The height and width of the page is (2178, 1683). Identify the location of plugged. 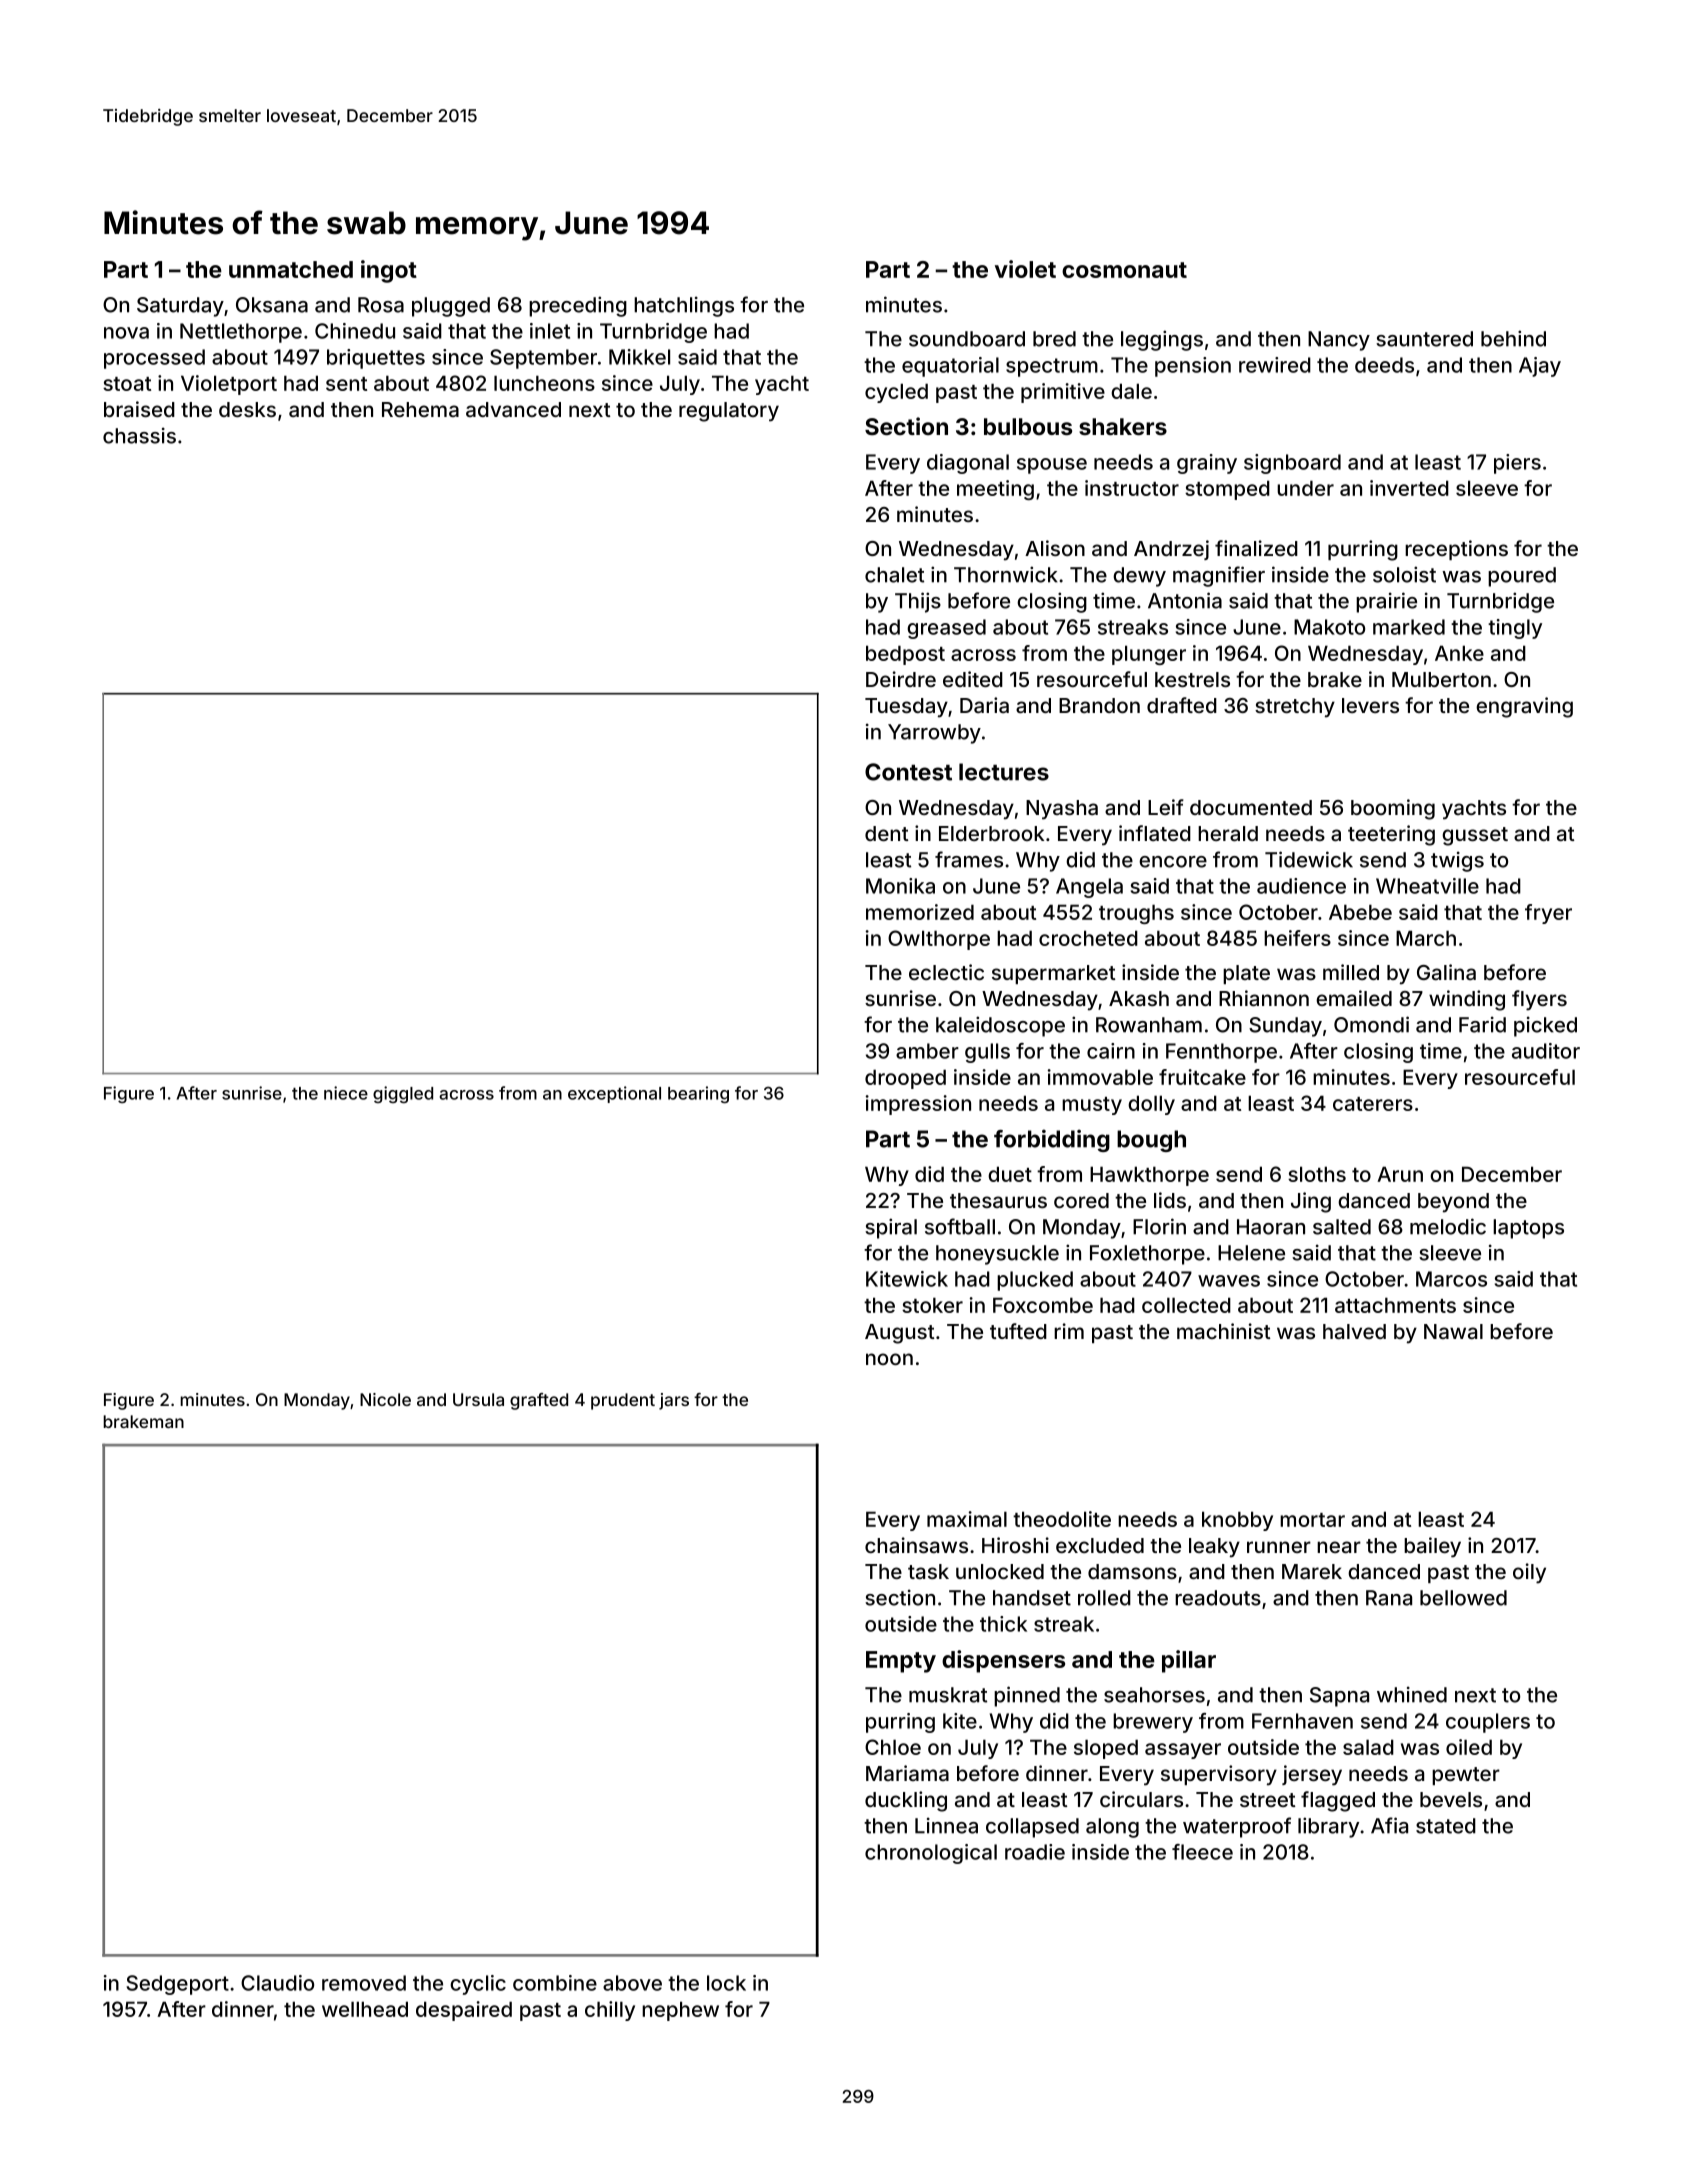
(451, 307).
